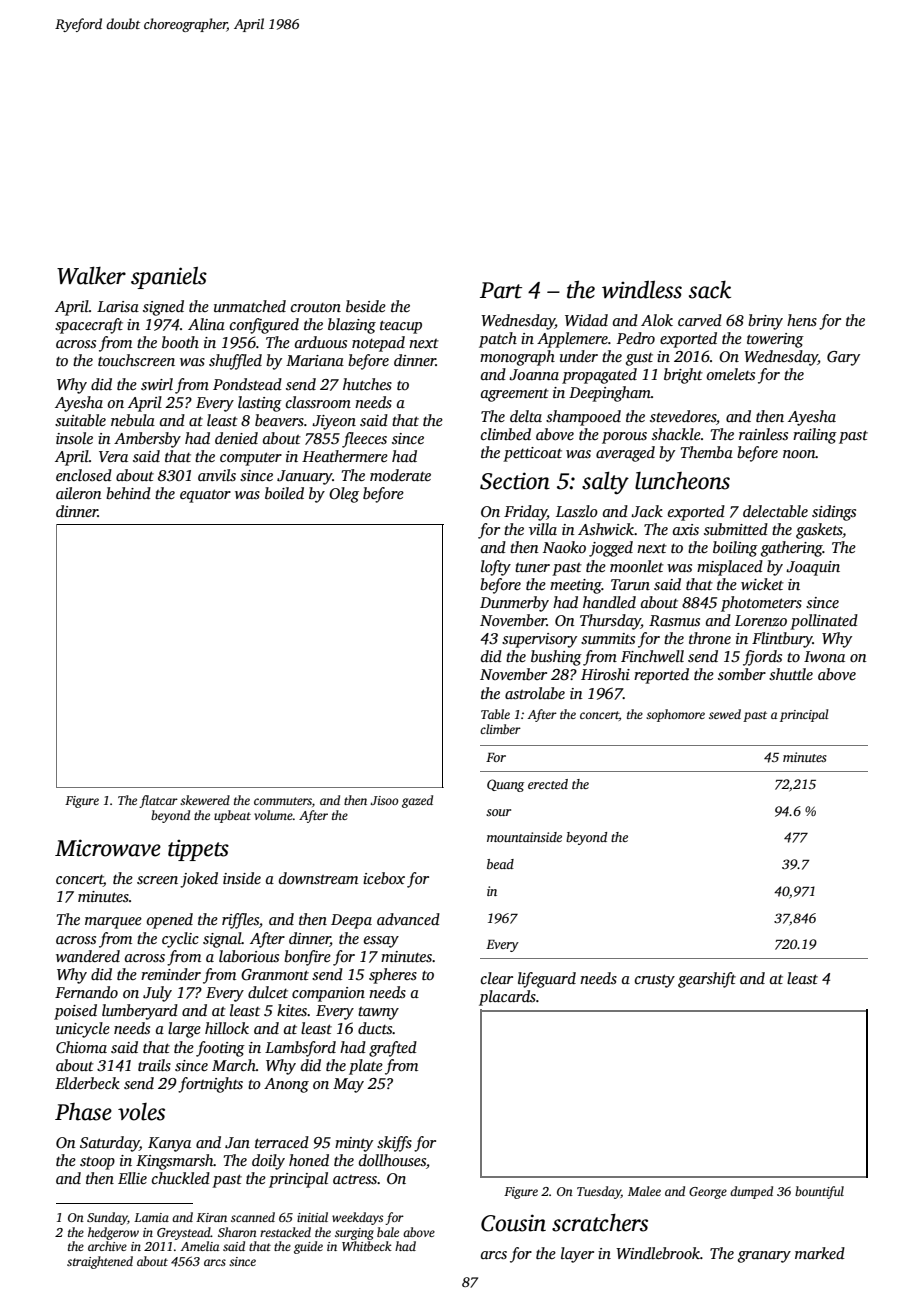  What do you see at coordinates (815, 436) in the document?
I see `railing` at bounding box center [815, 436].
